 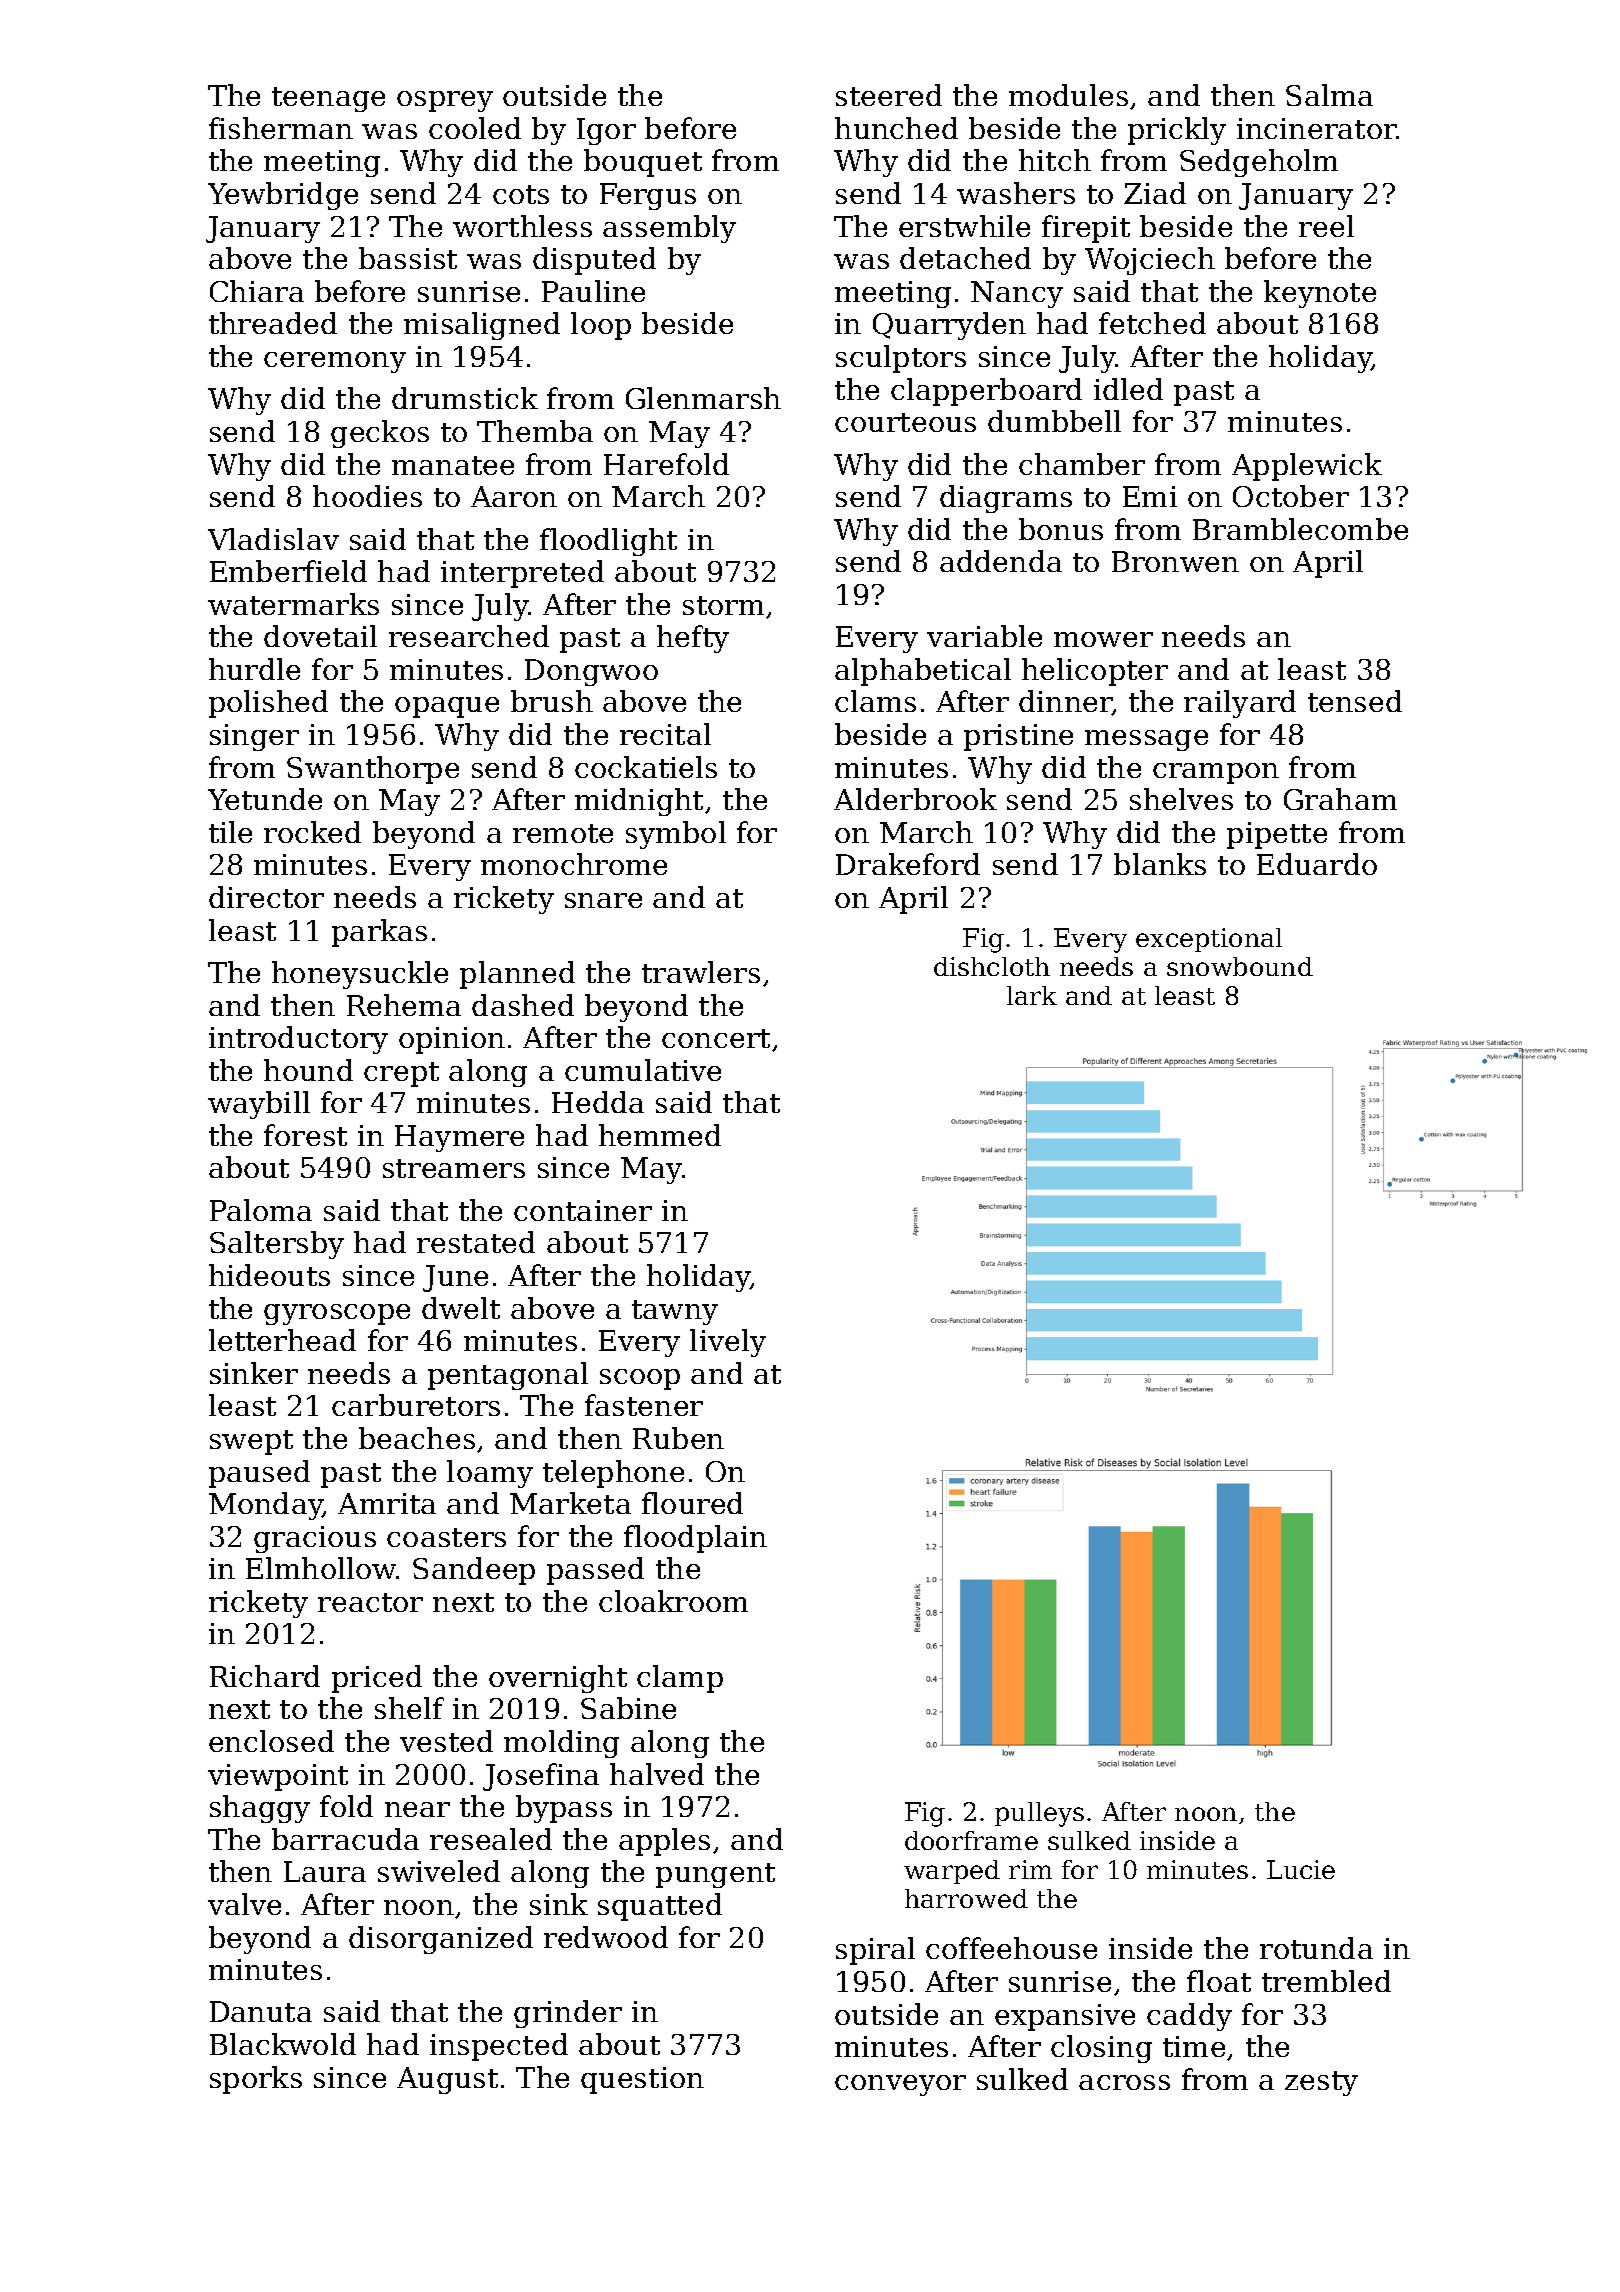 What do you see at coordinates (1307, 467) in the screenshot?
I see `Applewick` at bounding box center [1307, 467].
